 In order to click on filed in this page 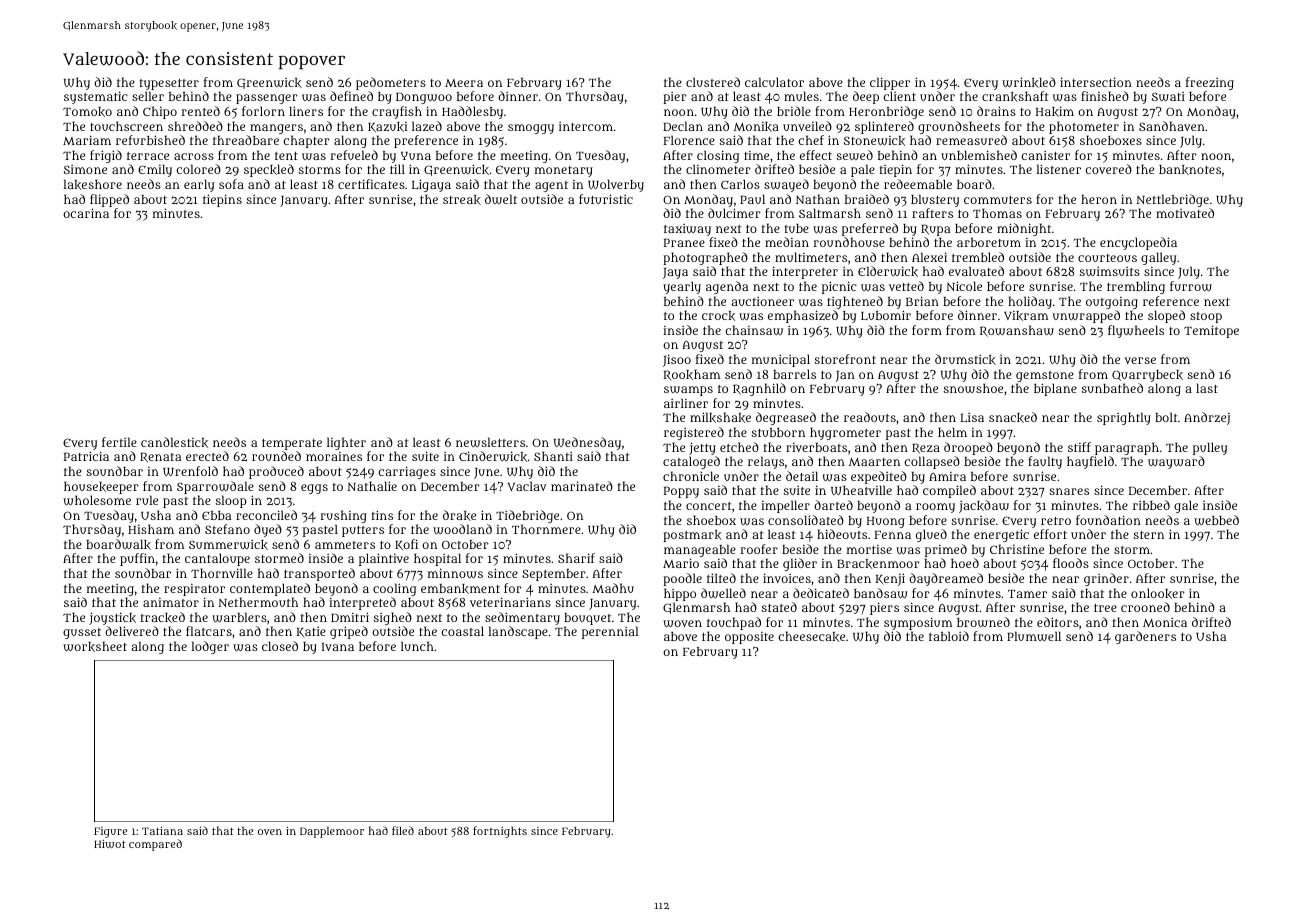, I will do `click(403, 830)`.
